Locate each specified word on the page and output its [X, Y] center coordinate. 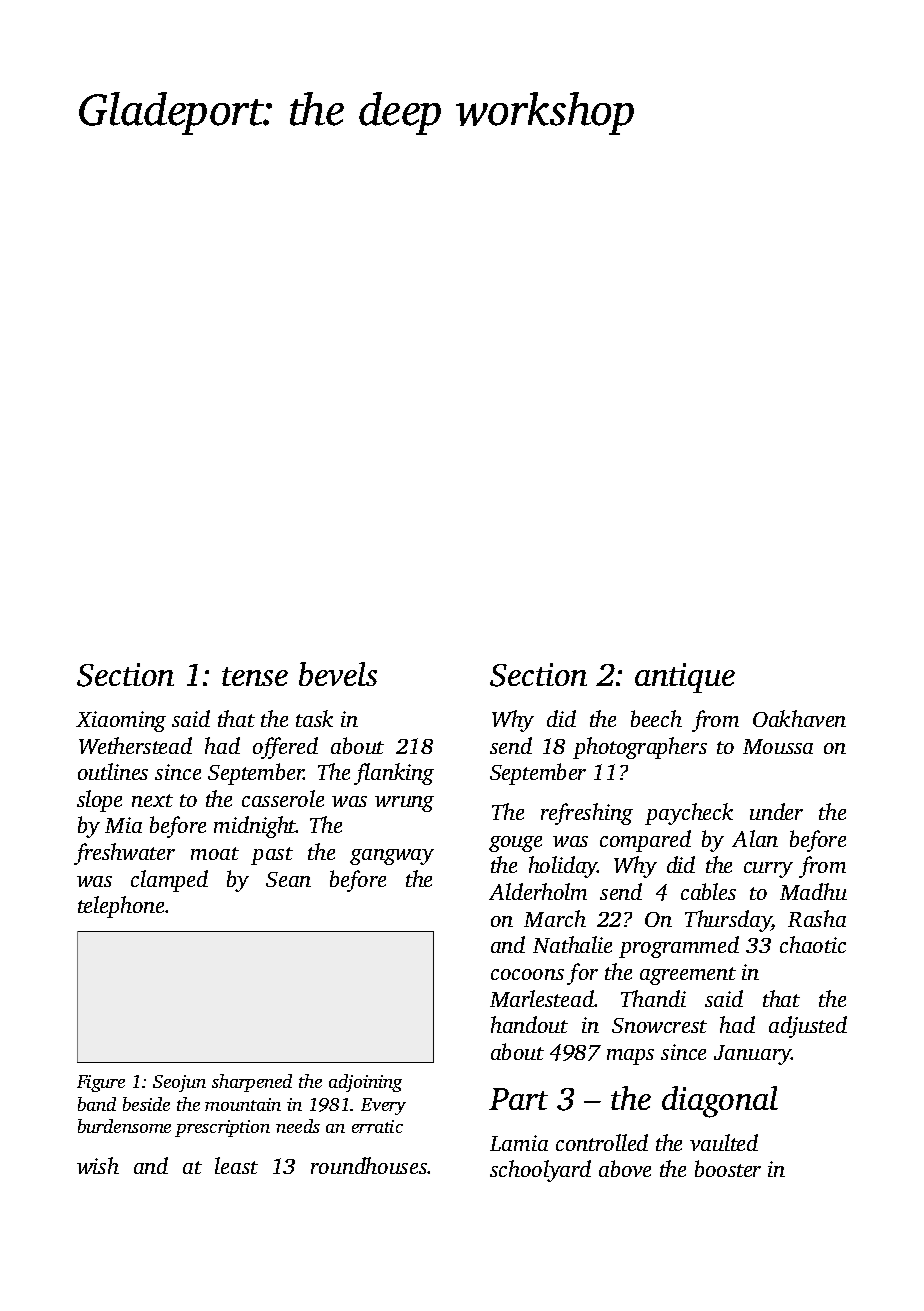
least [236, 1165]
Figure [101, 1083]
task [314, 718]
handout [529, 1024]
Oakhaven [799, 718]
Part [518, 1099]
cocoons [527, 974]
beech [656, 718]
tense [255, 676]
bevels [338, 674]
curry [768, 870]
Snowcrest [659, 1025]
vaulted [724, 1142]
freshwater [124, 854]
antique [685, 678]
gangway [392, 857]
